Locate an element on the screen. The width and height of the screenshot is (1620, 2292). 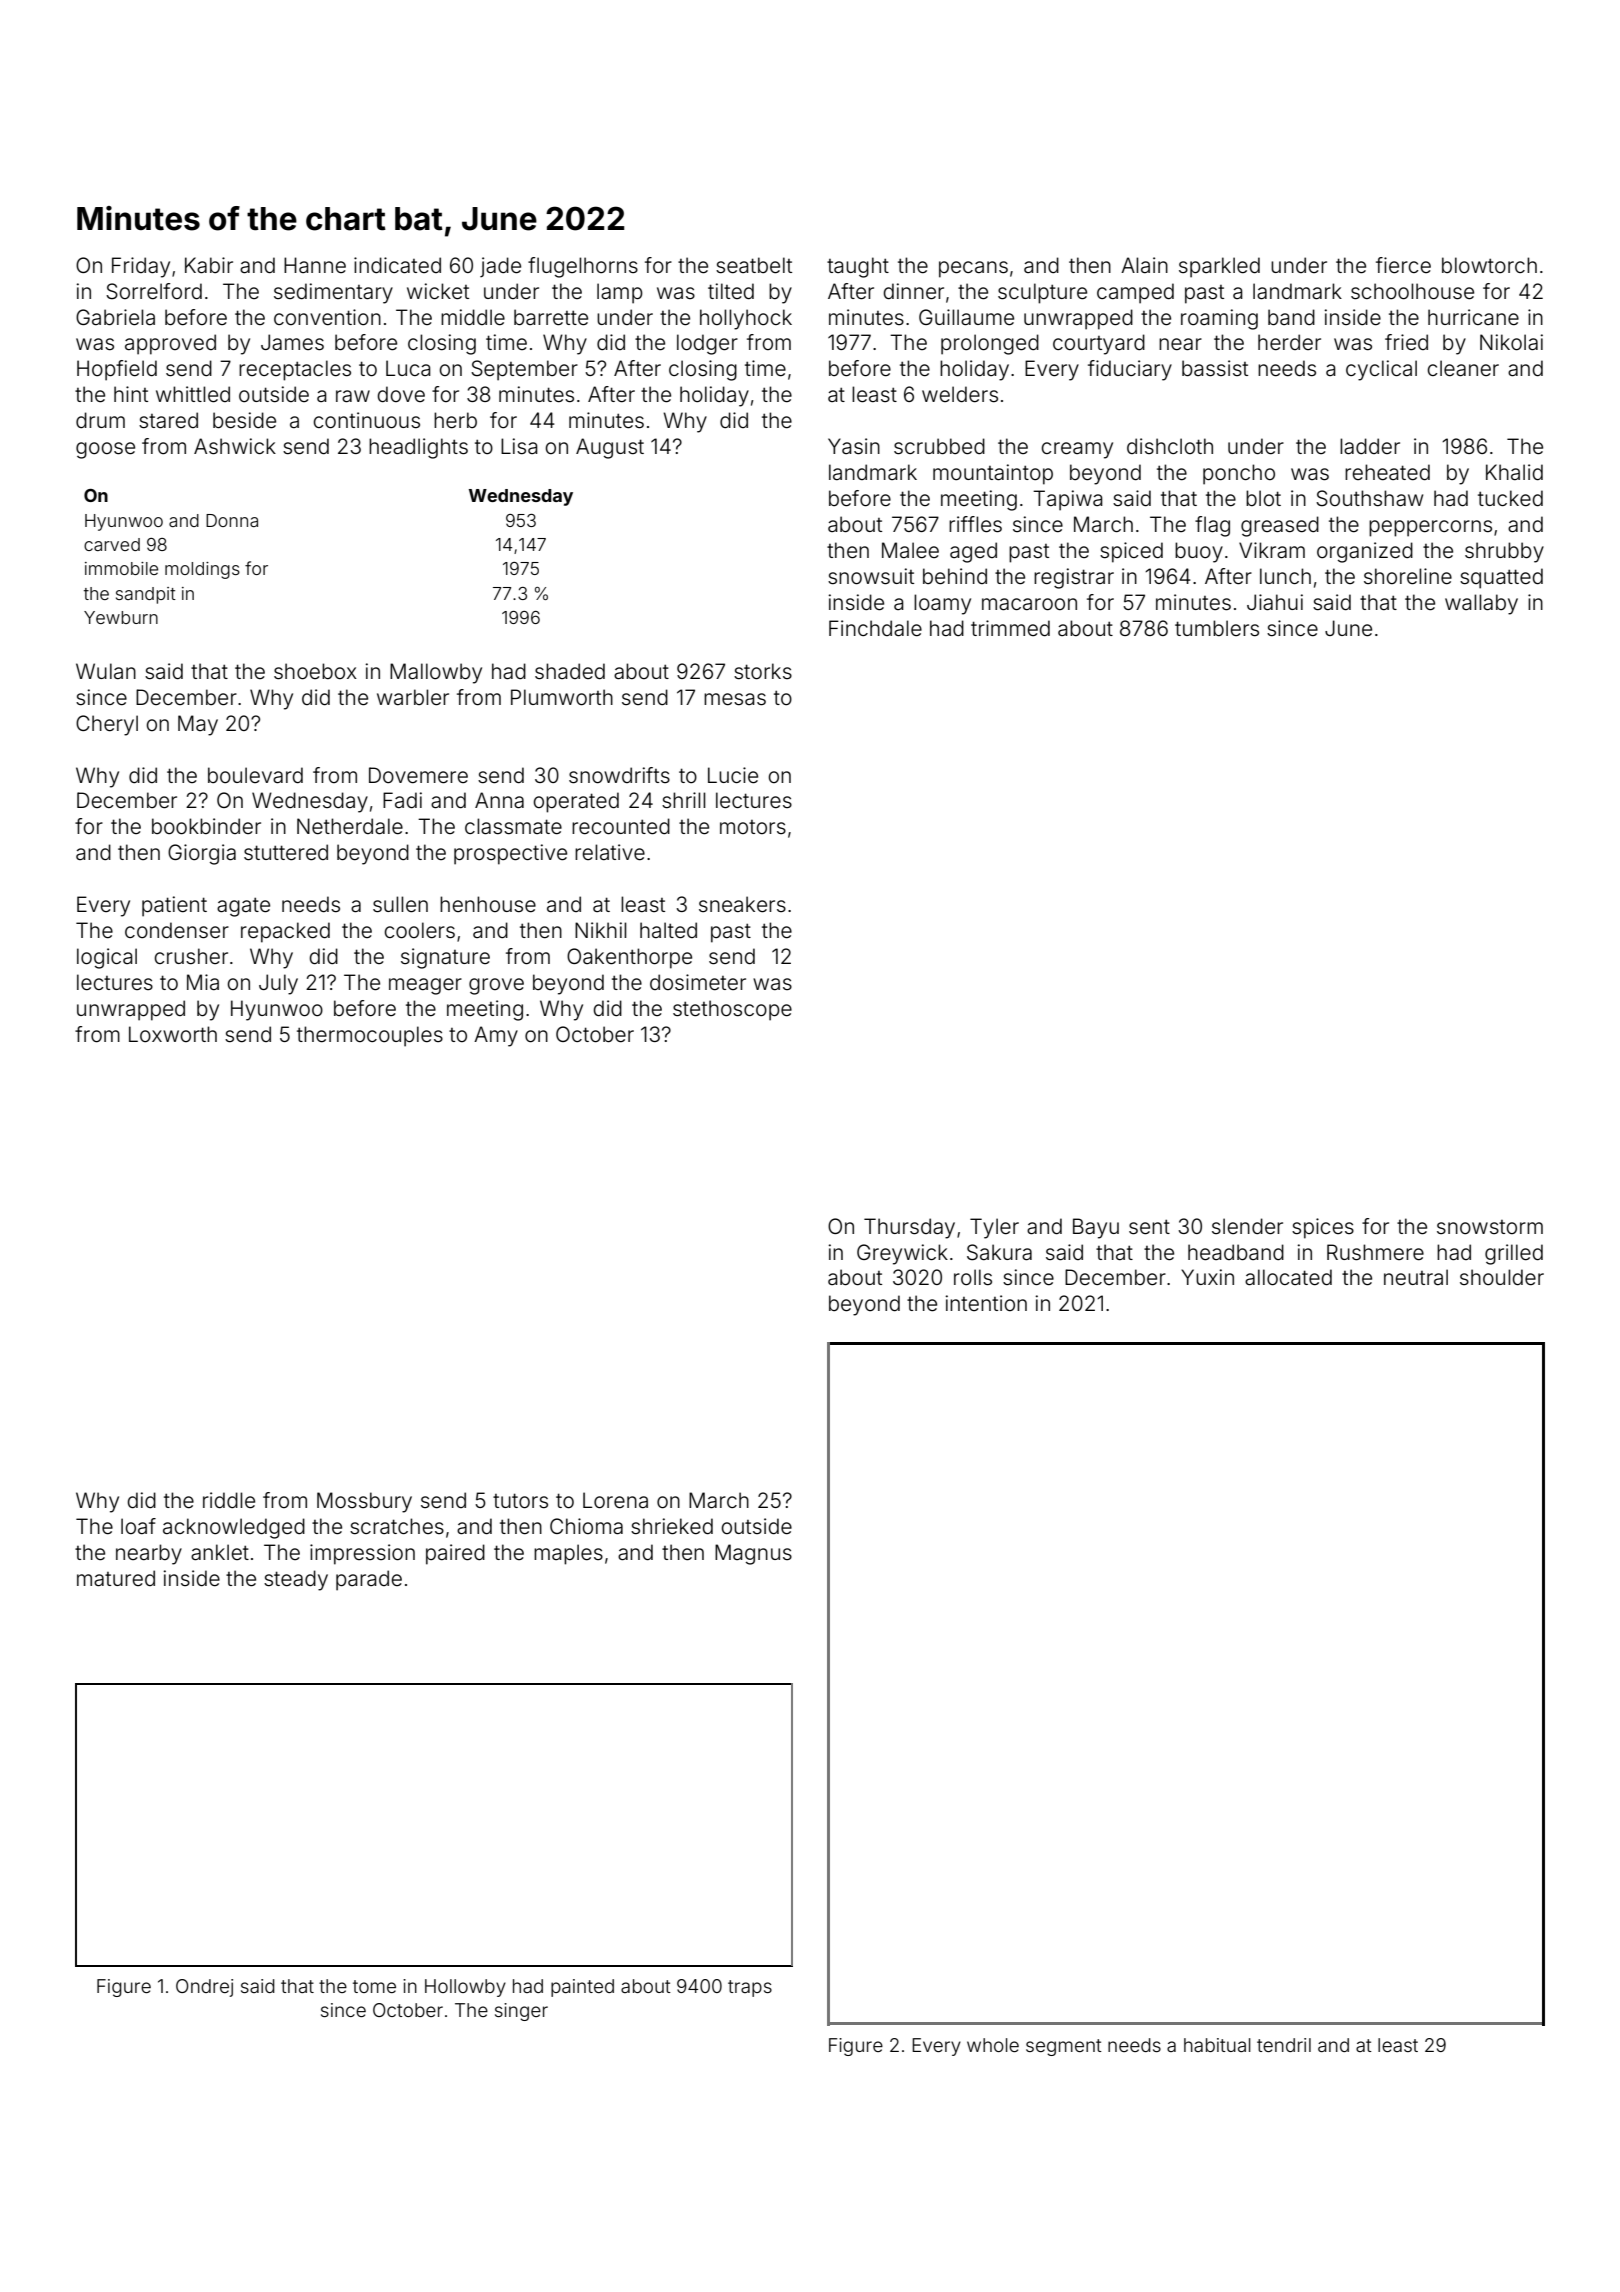
whole is located at coordinates (993, 2045).
